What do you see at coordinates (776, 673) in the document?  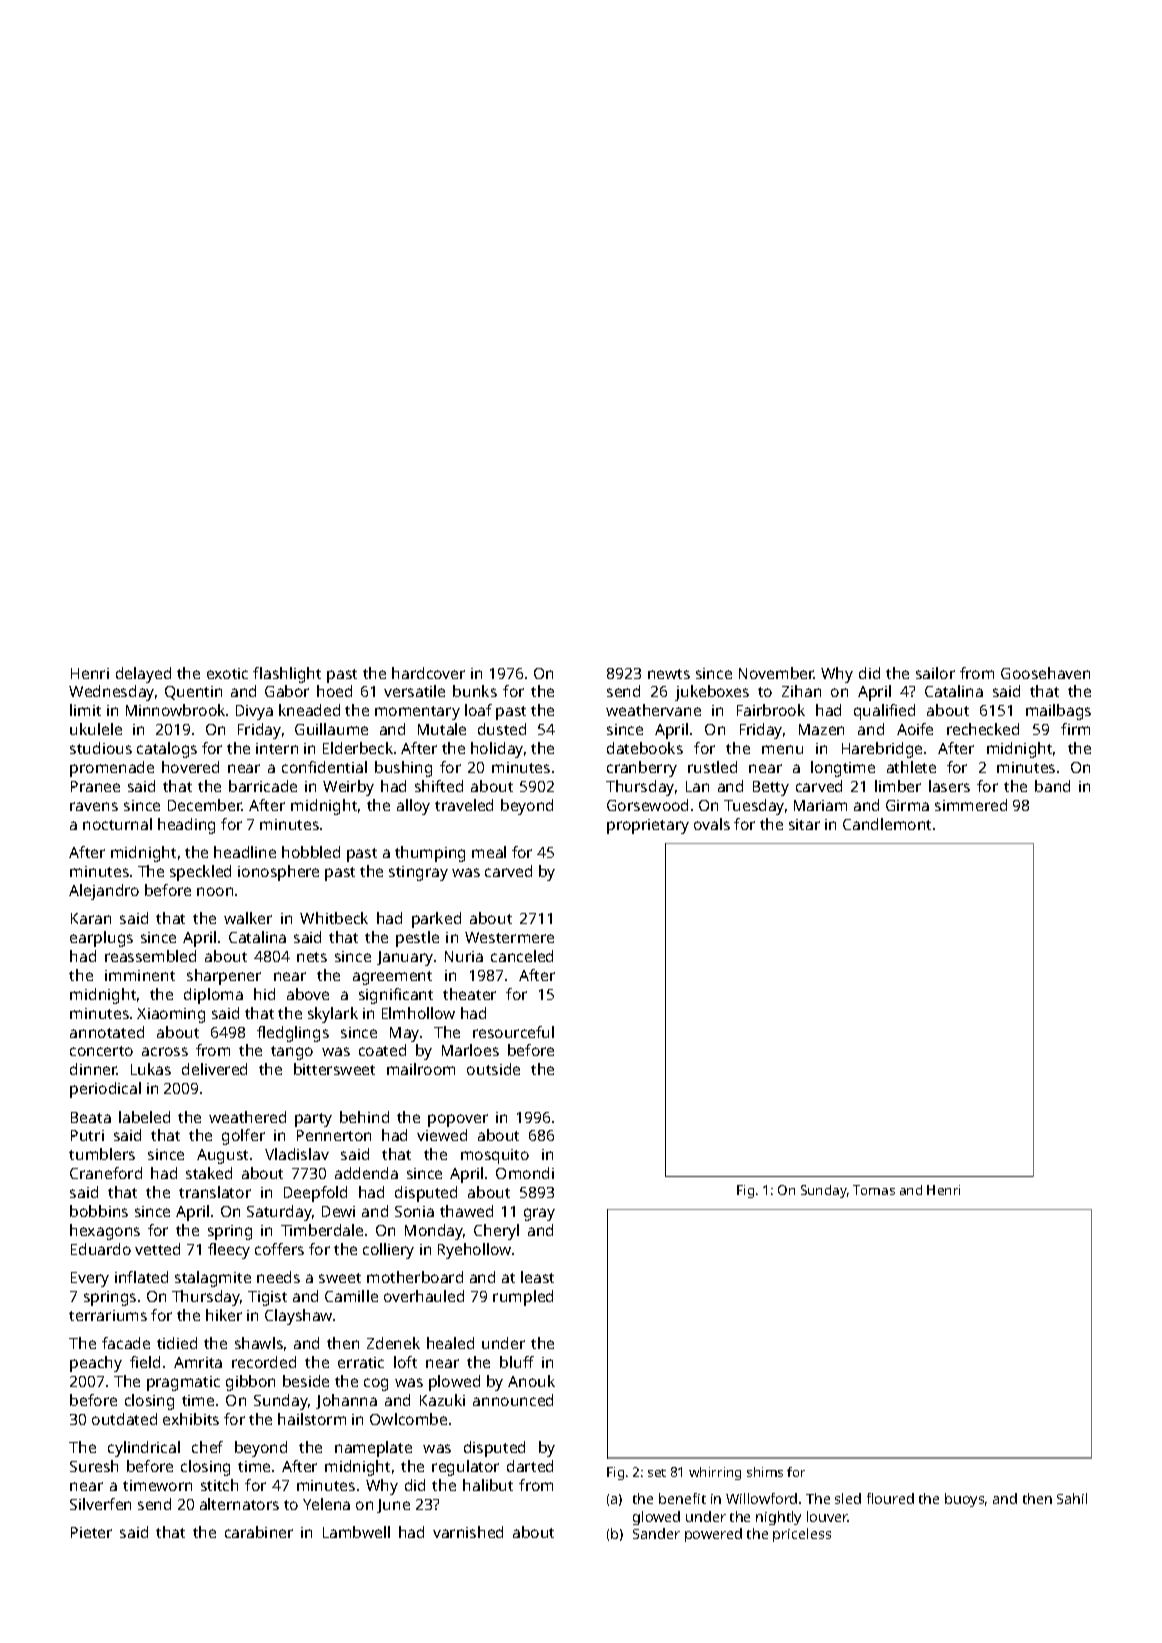 I see `November` at bounding box center [776, 673].
